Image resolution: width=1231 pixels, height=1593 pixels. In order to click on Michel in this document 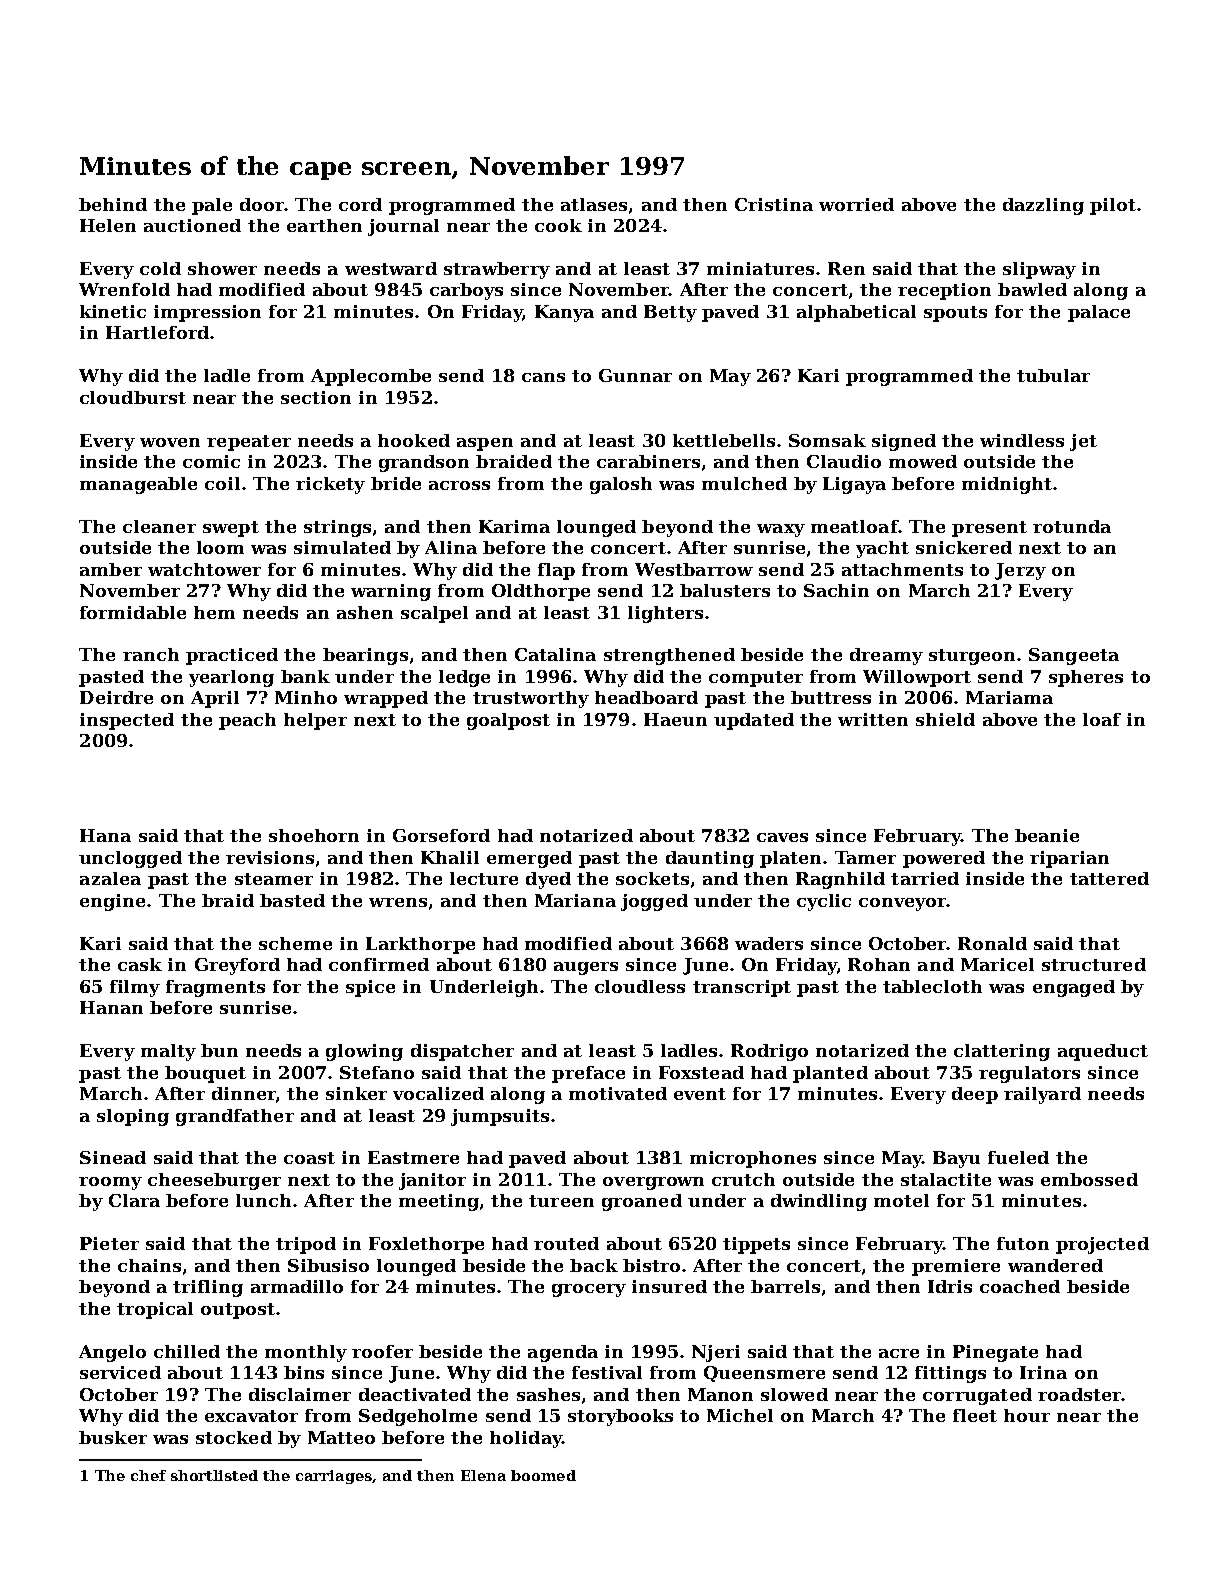, I will do `click(740, 1415)`.
